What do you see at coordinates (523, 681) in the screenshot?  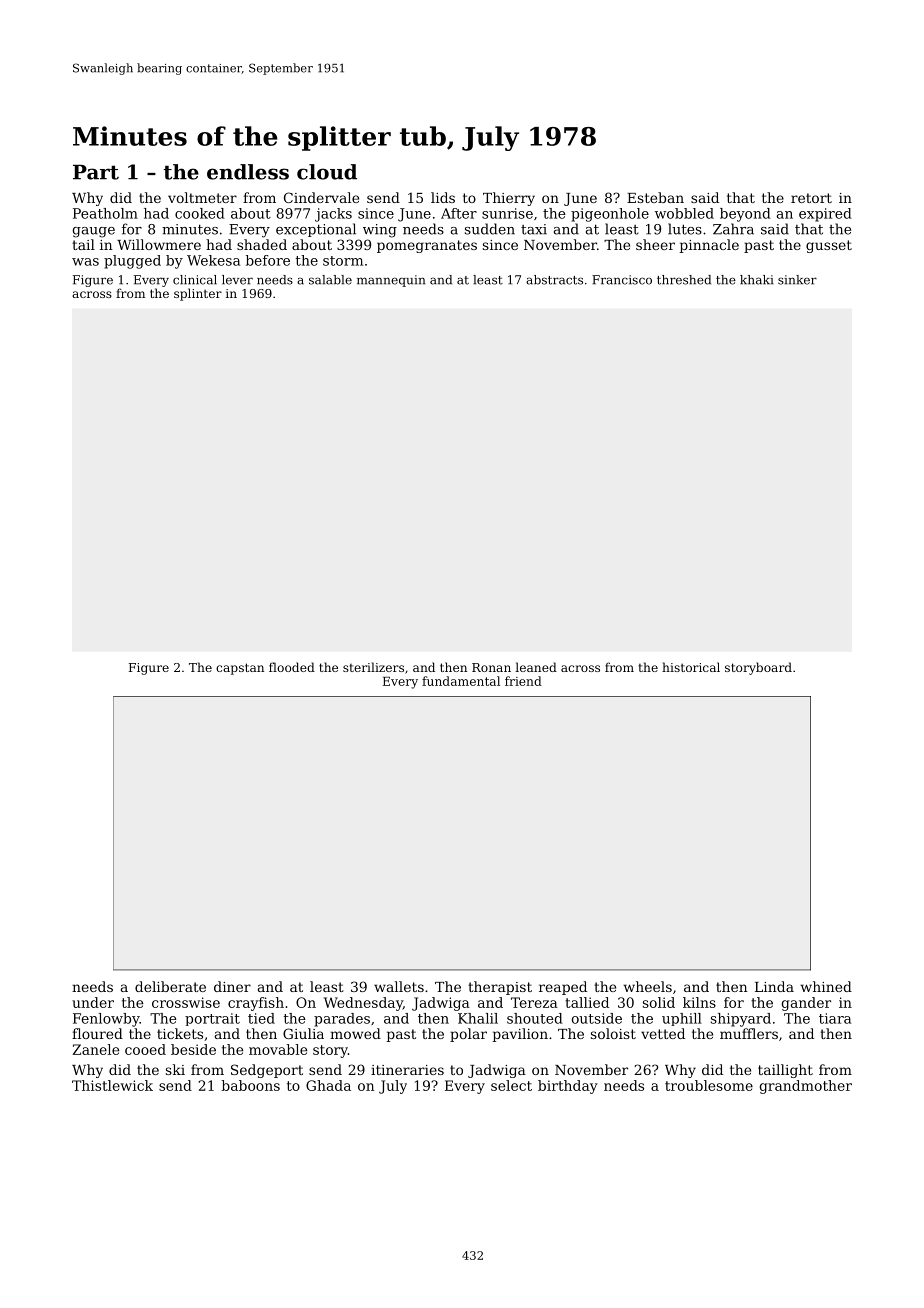 I see `friend` at bounding box center [523, 681].
